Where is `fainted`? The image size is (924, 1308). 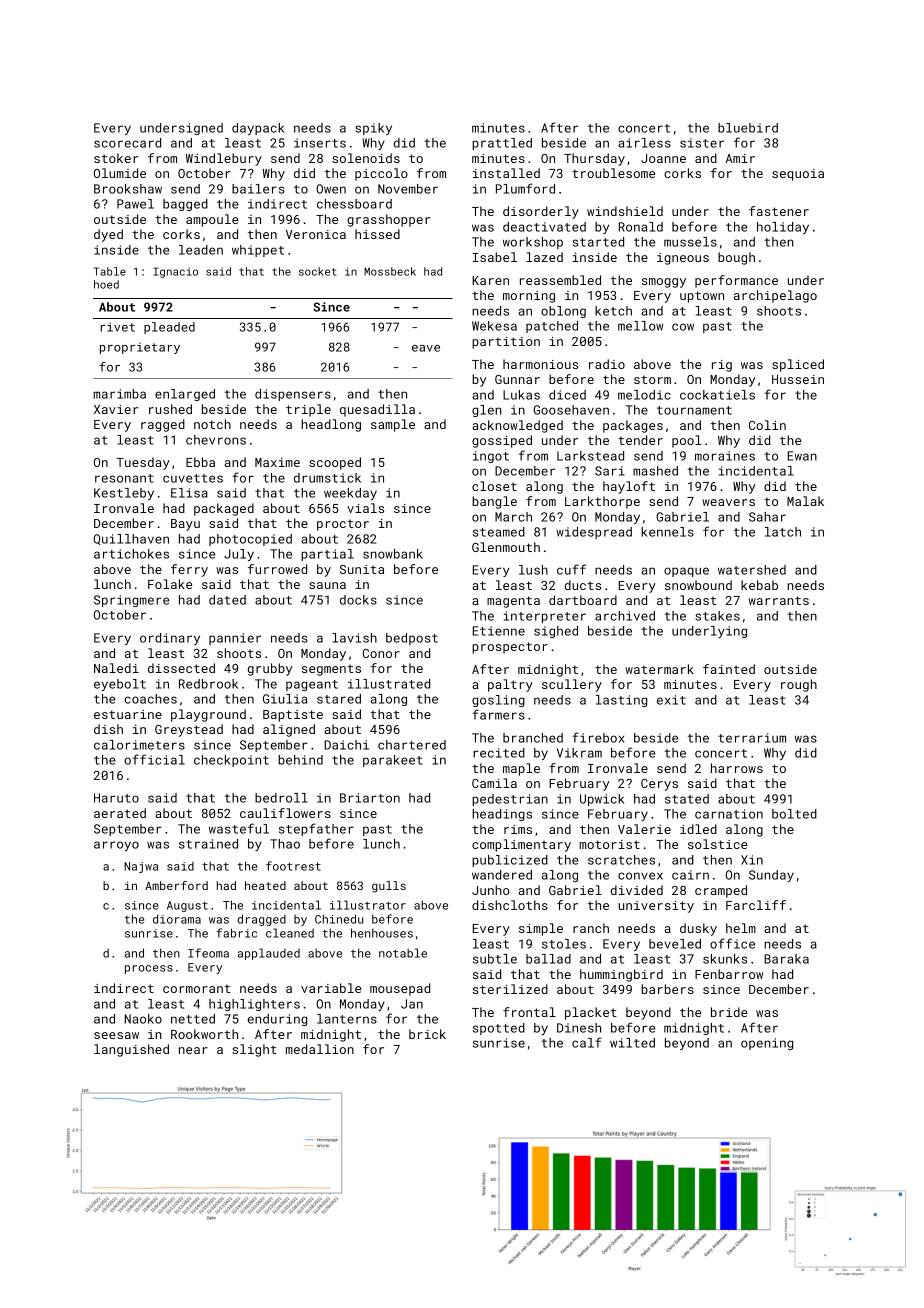
fainted is located at coordinates (729, 669).
